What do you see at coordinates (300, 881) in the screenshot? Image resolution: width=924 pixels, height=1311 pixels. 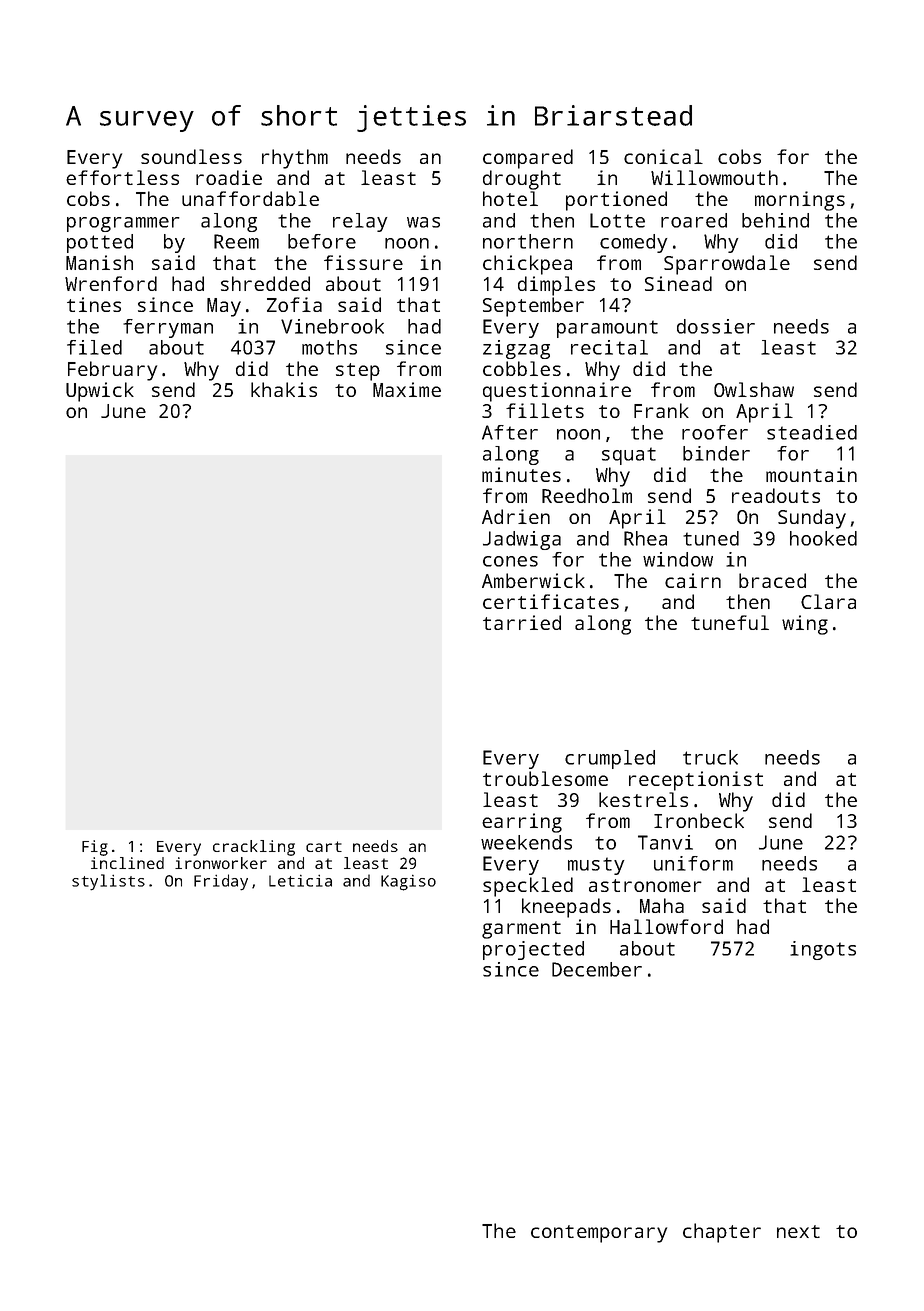 I see `Leticia` at bounding box center [300, 881].
